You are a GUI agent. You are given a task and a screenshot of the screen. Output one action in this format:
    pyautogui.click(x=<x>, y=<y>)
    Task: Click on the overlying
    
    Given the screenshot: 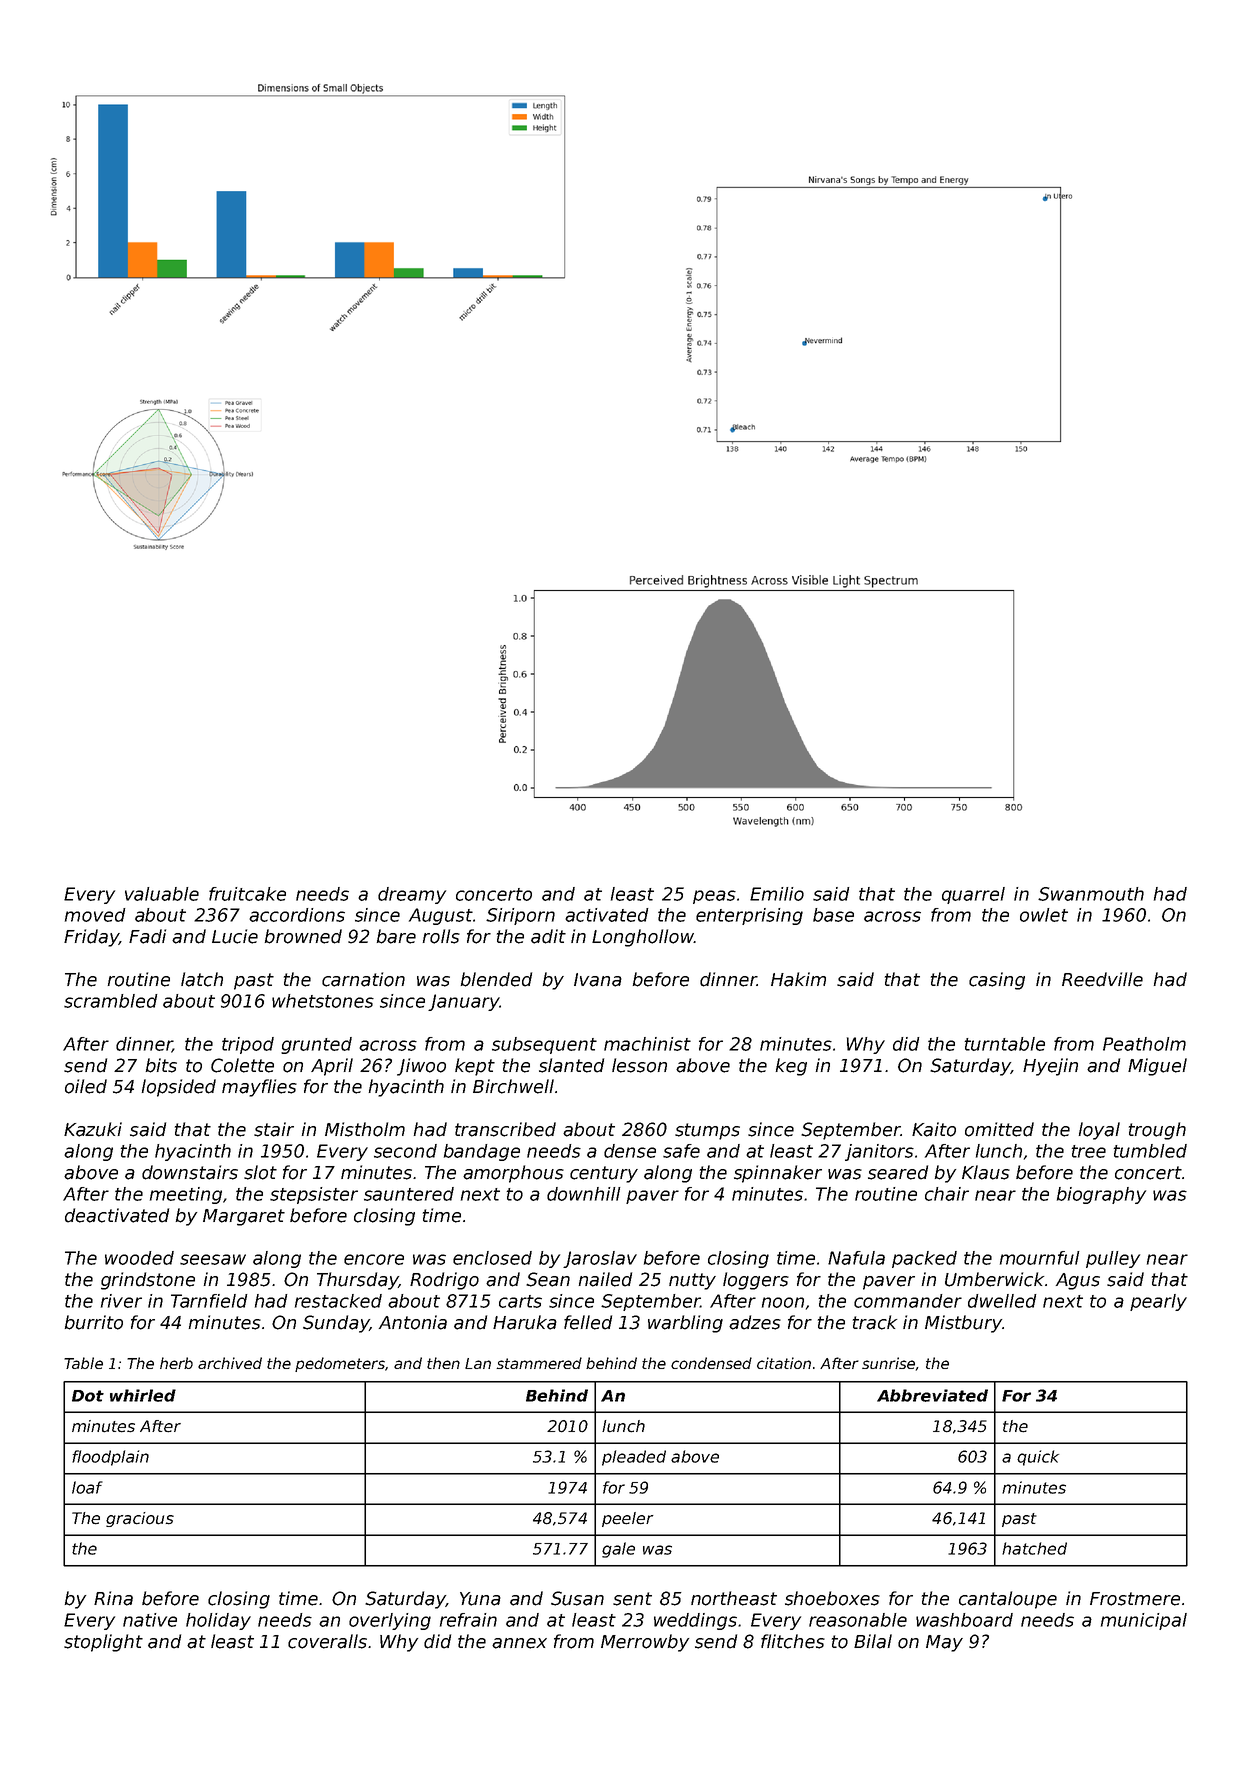 What is the action you would take?
    pyautogui.click(x=390, y=1621)
